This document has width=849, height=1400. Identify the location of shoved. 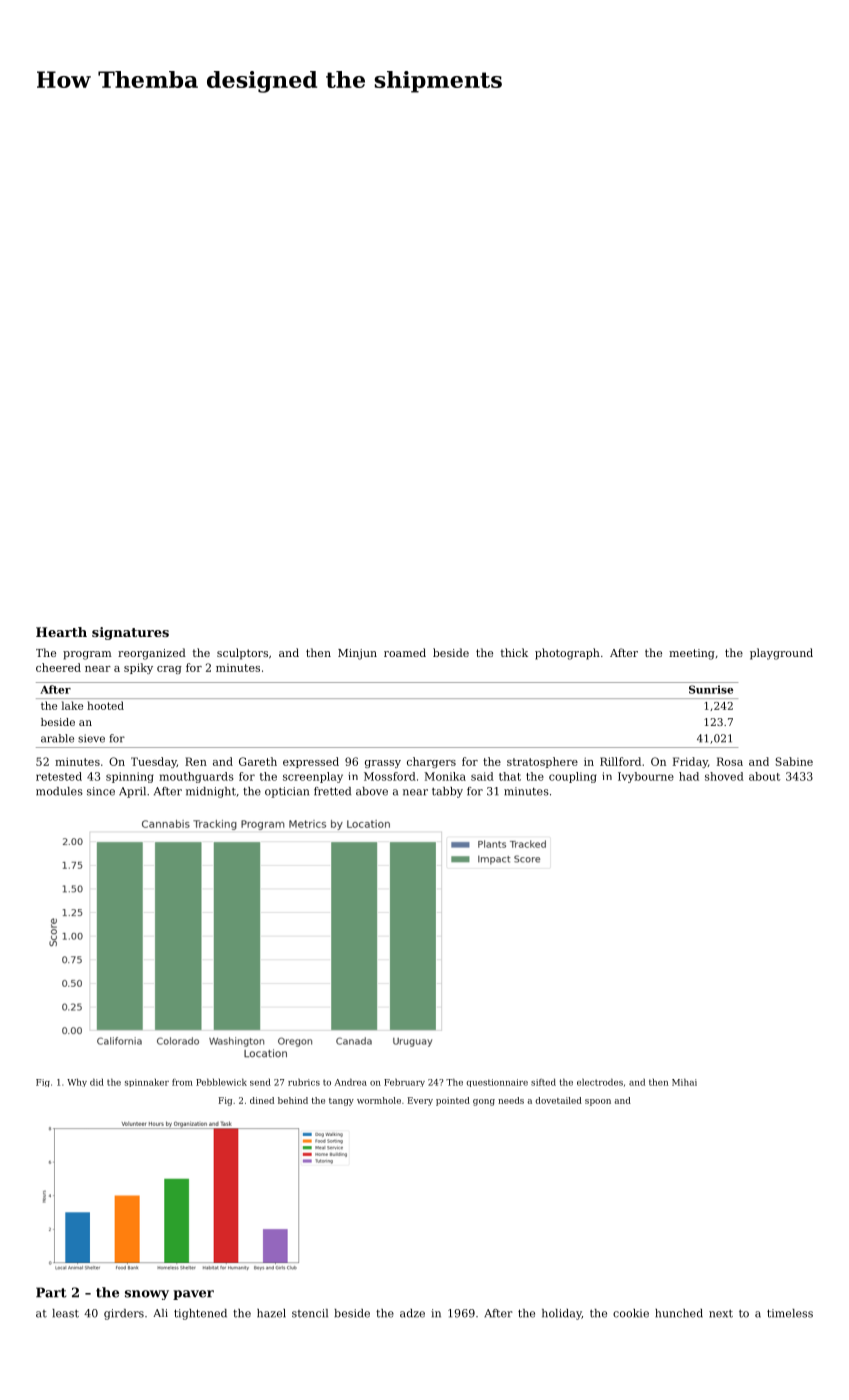
(724, 776).
